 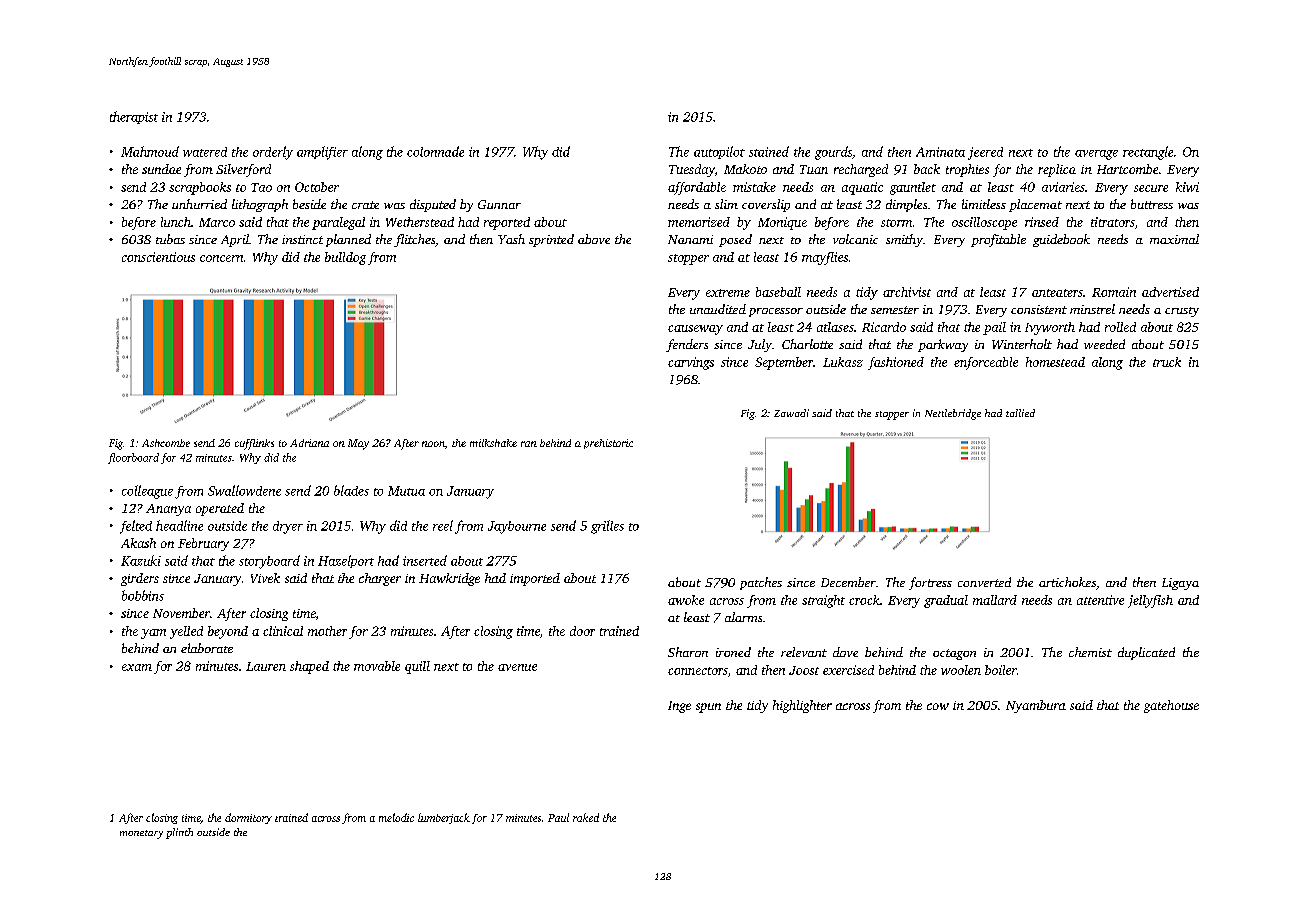 I want to click on monetary, so click(x=141, y=834).
